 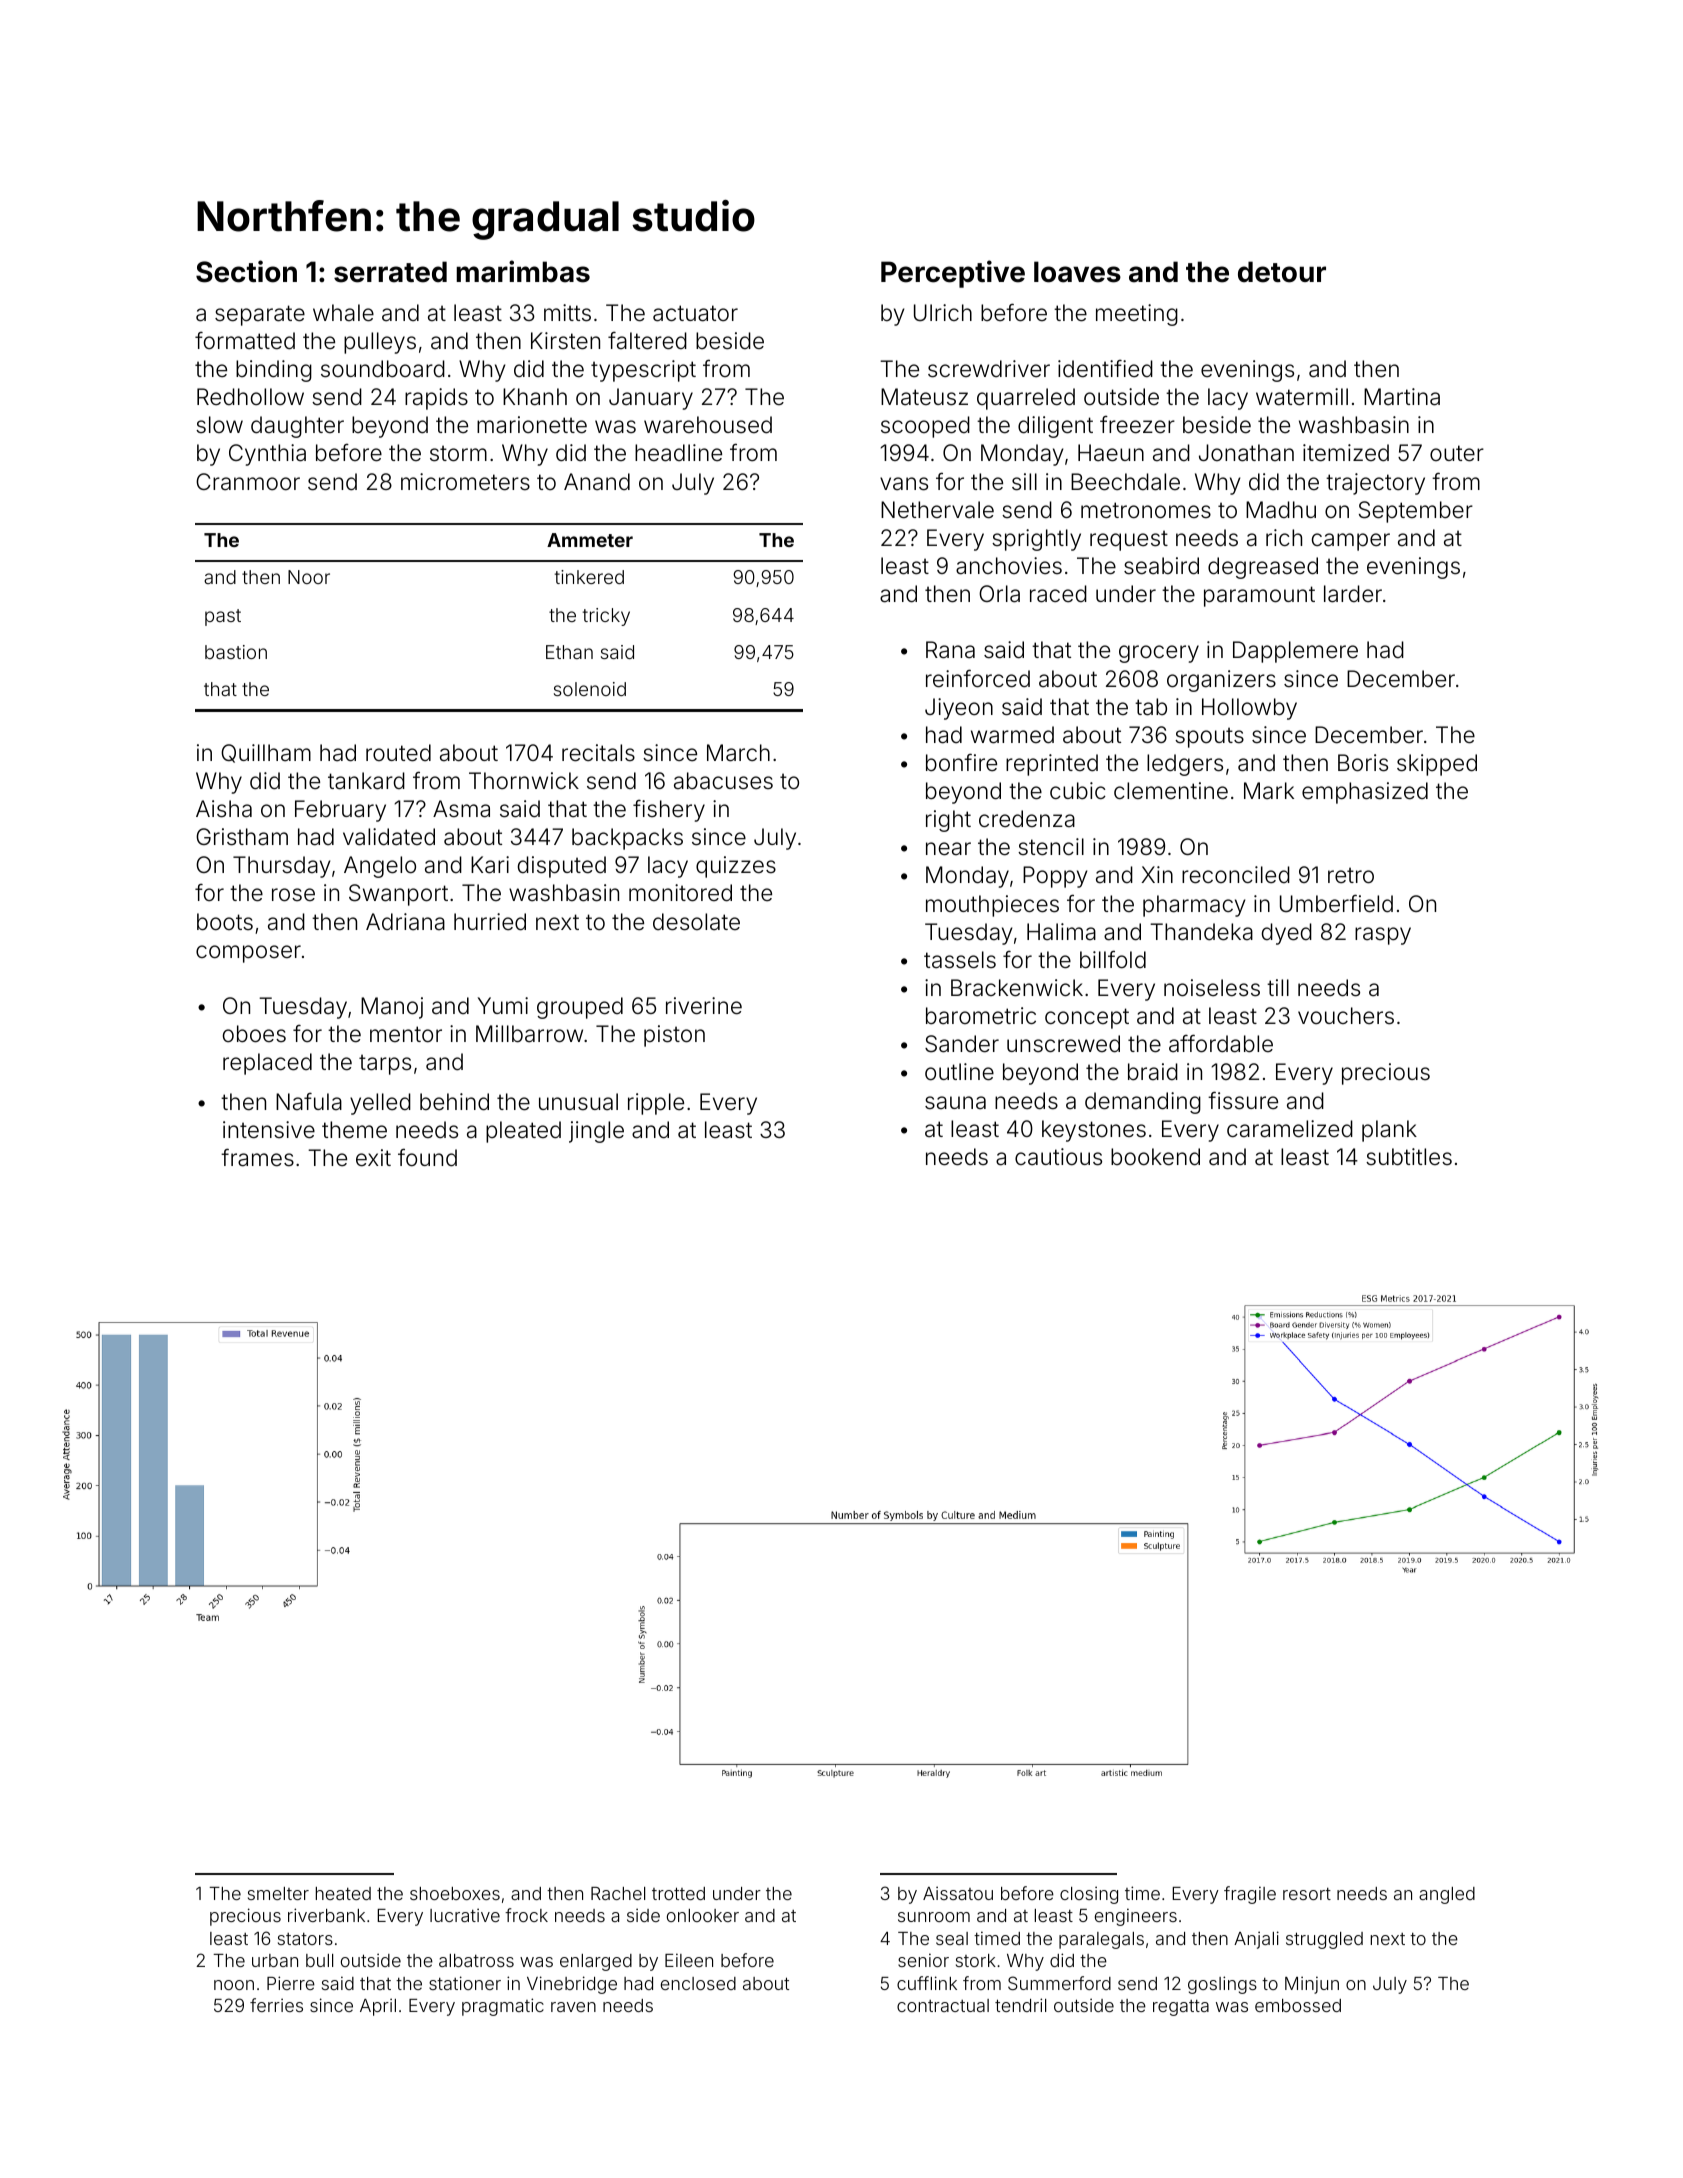 What do you see at coordinates (948, 849) in the image?
I see `near` at bounding box center [948, 849].
